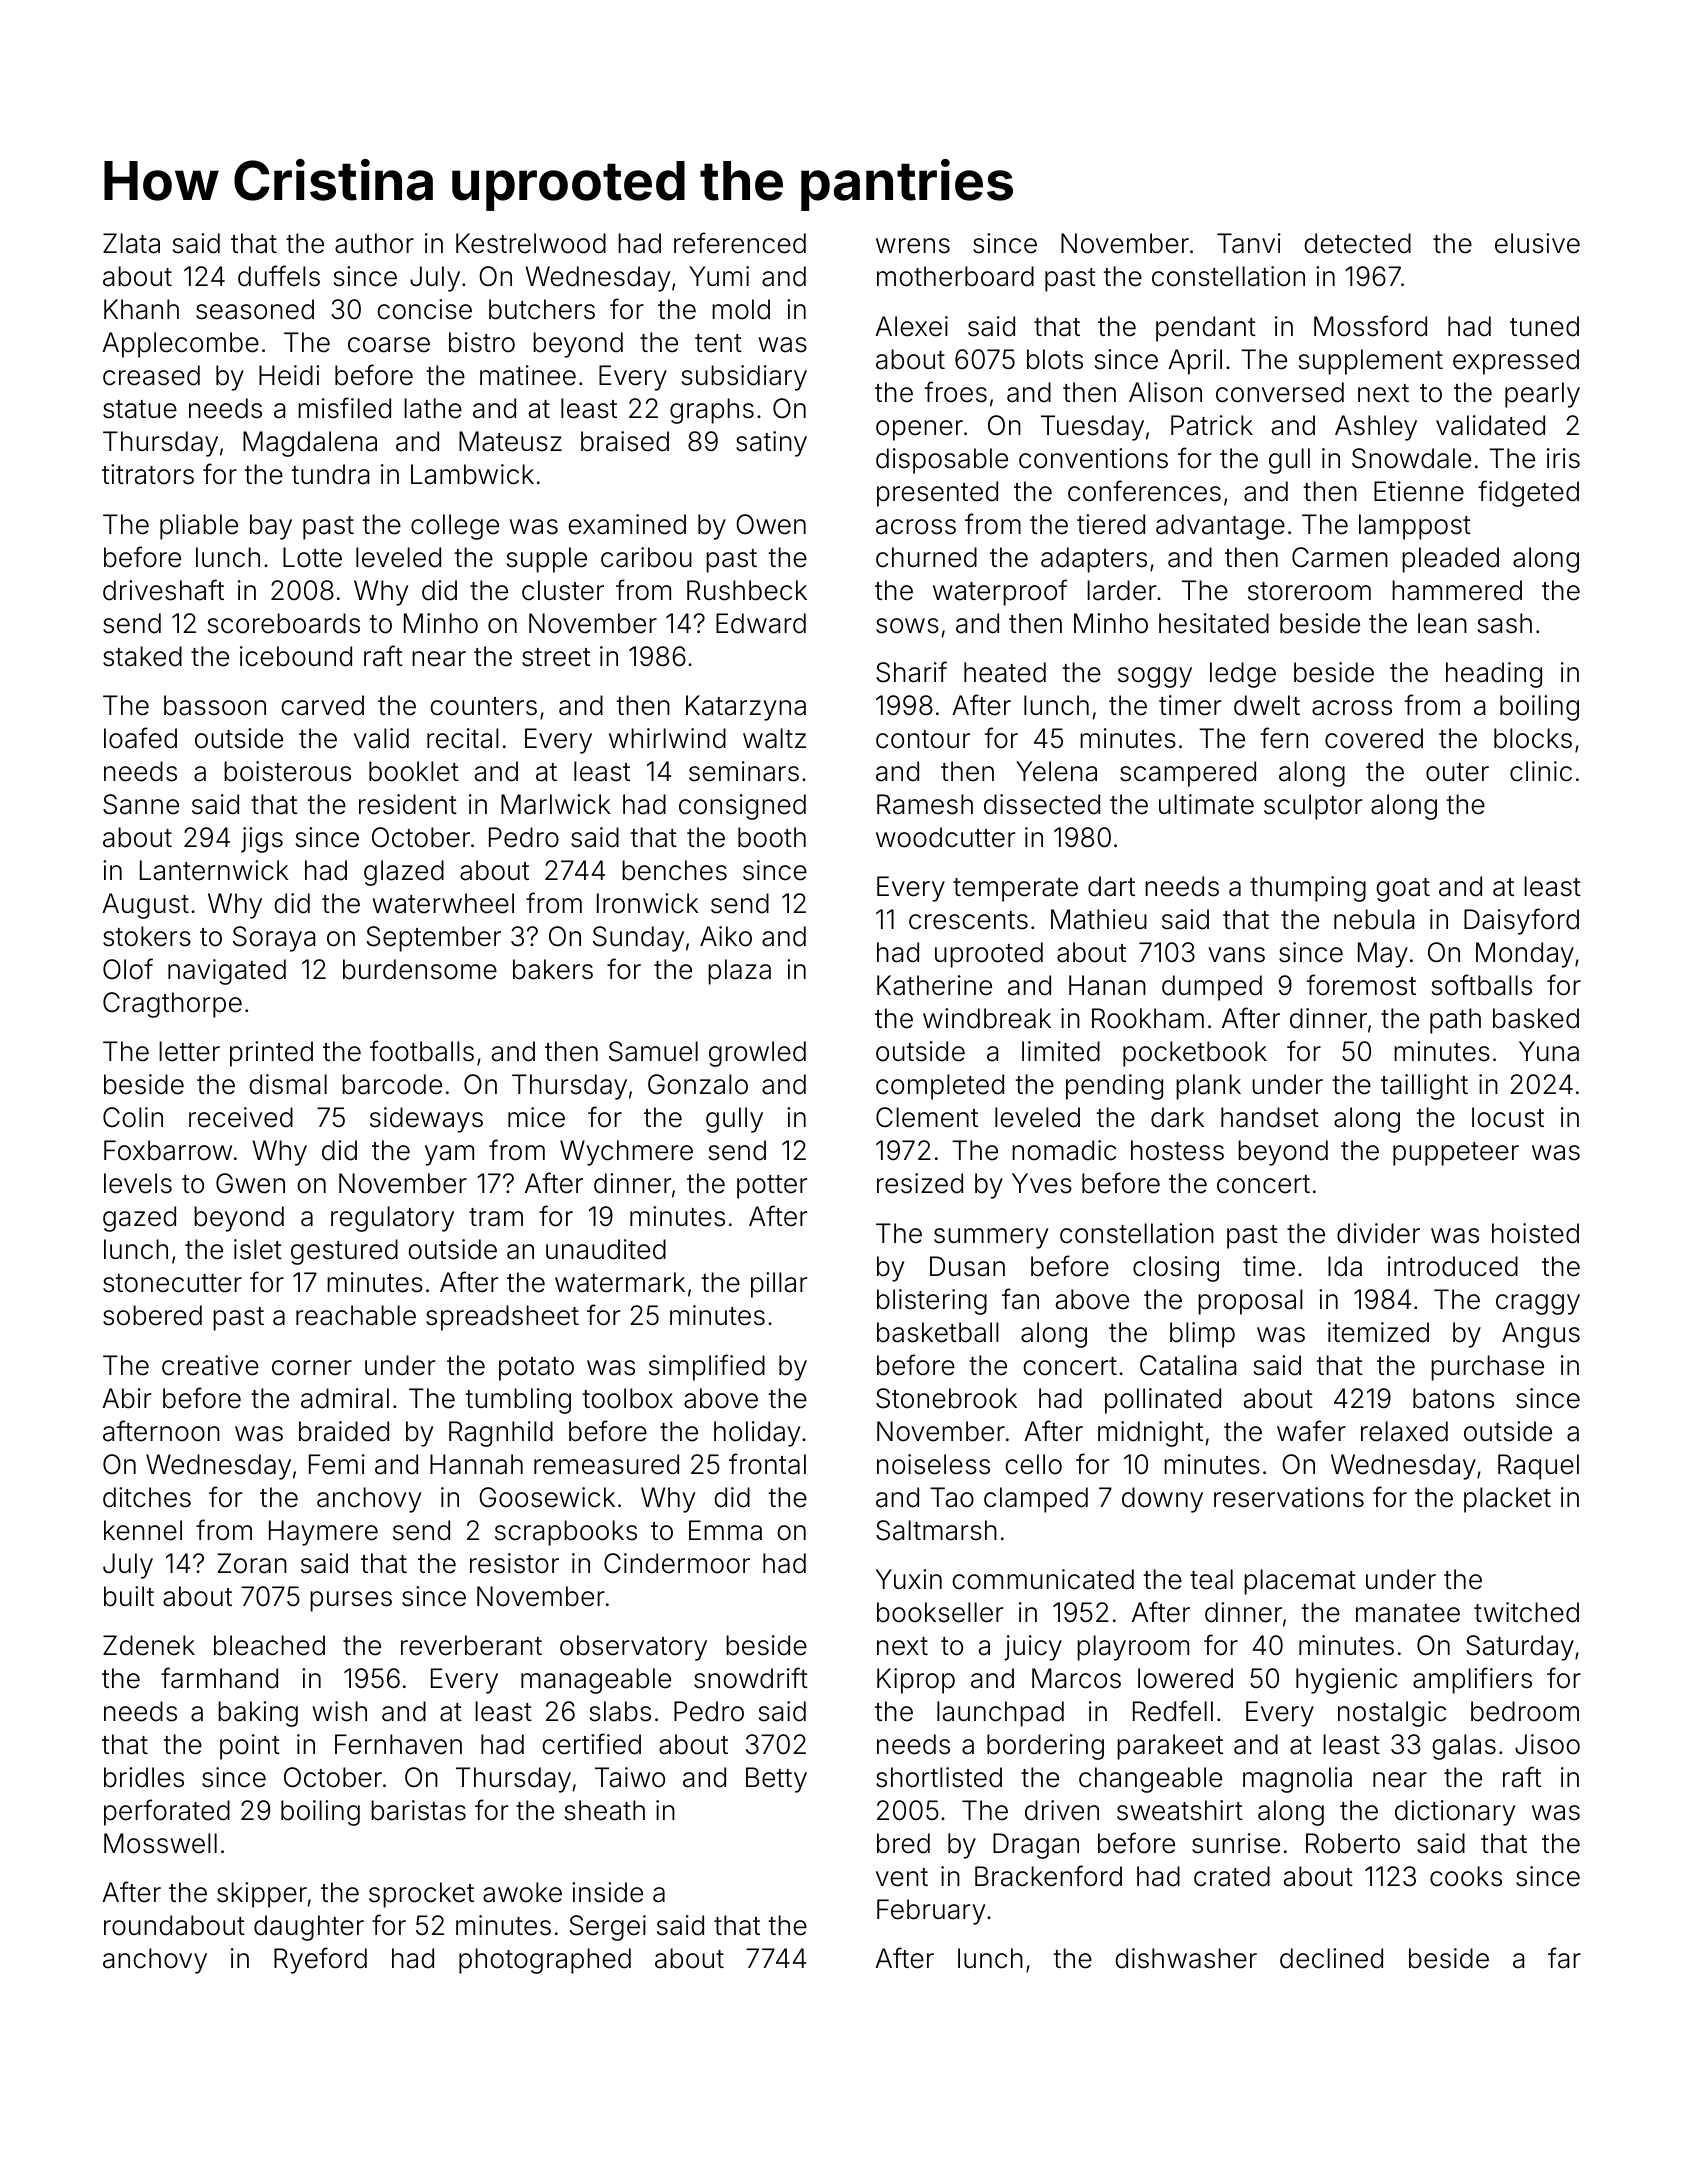 This screenshot has height=2178, width=1683. What do you see at coordinates (607, 1892) in the screenshot?
I see `inside` at bounding box center [607, 1892].
